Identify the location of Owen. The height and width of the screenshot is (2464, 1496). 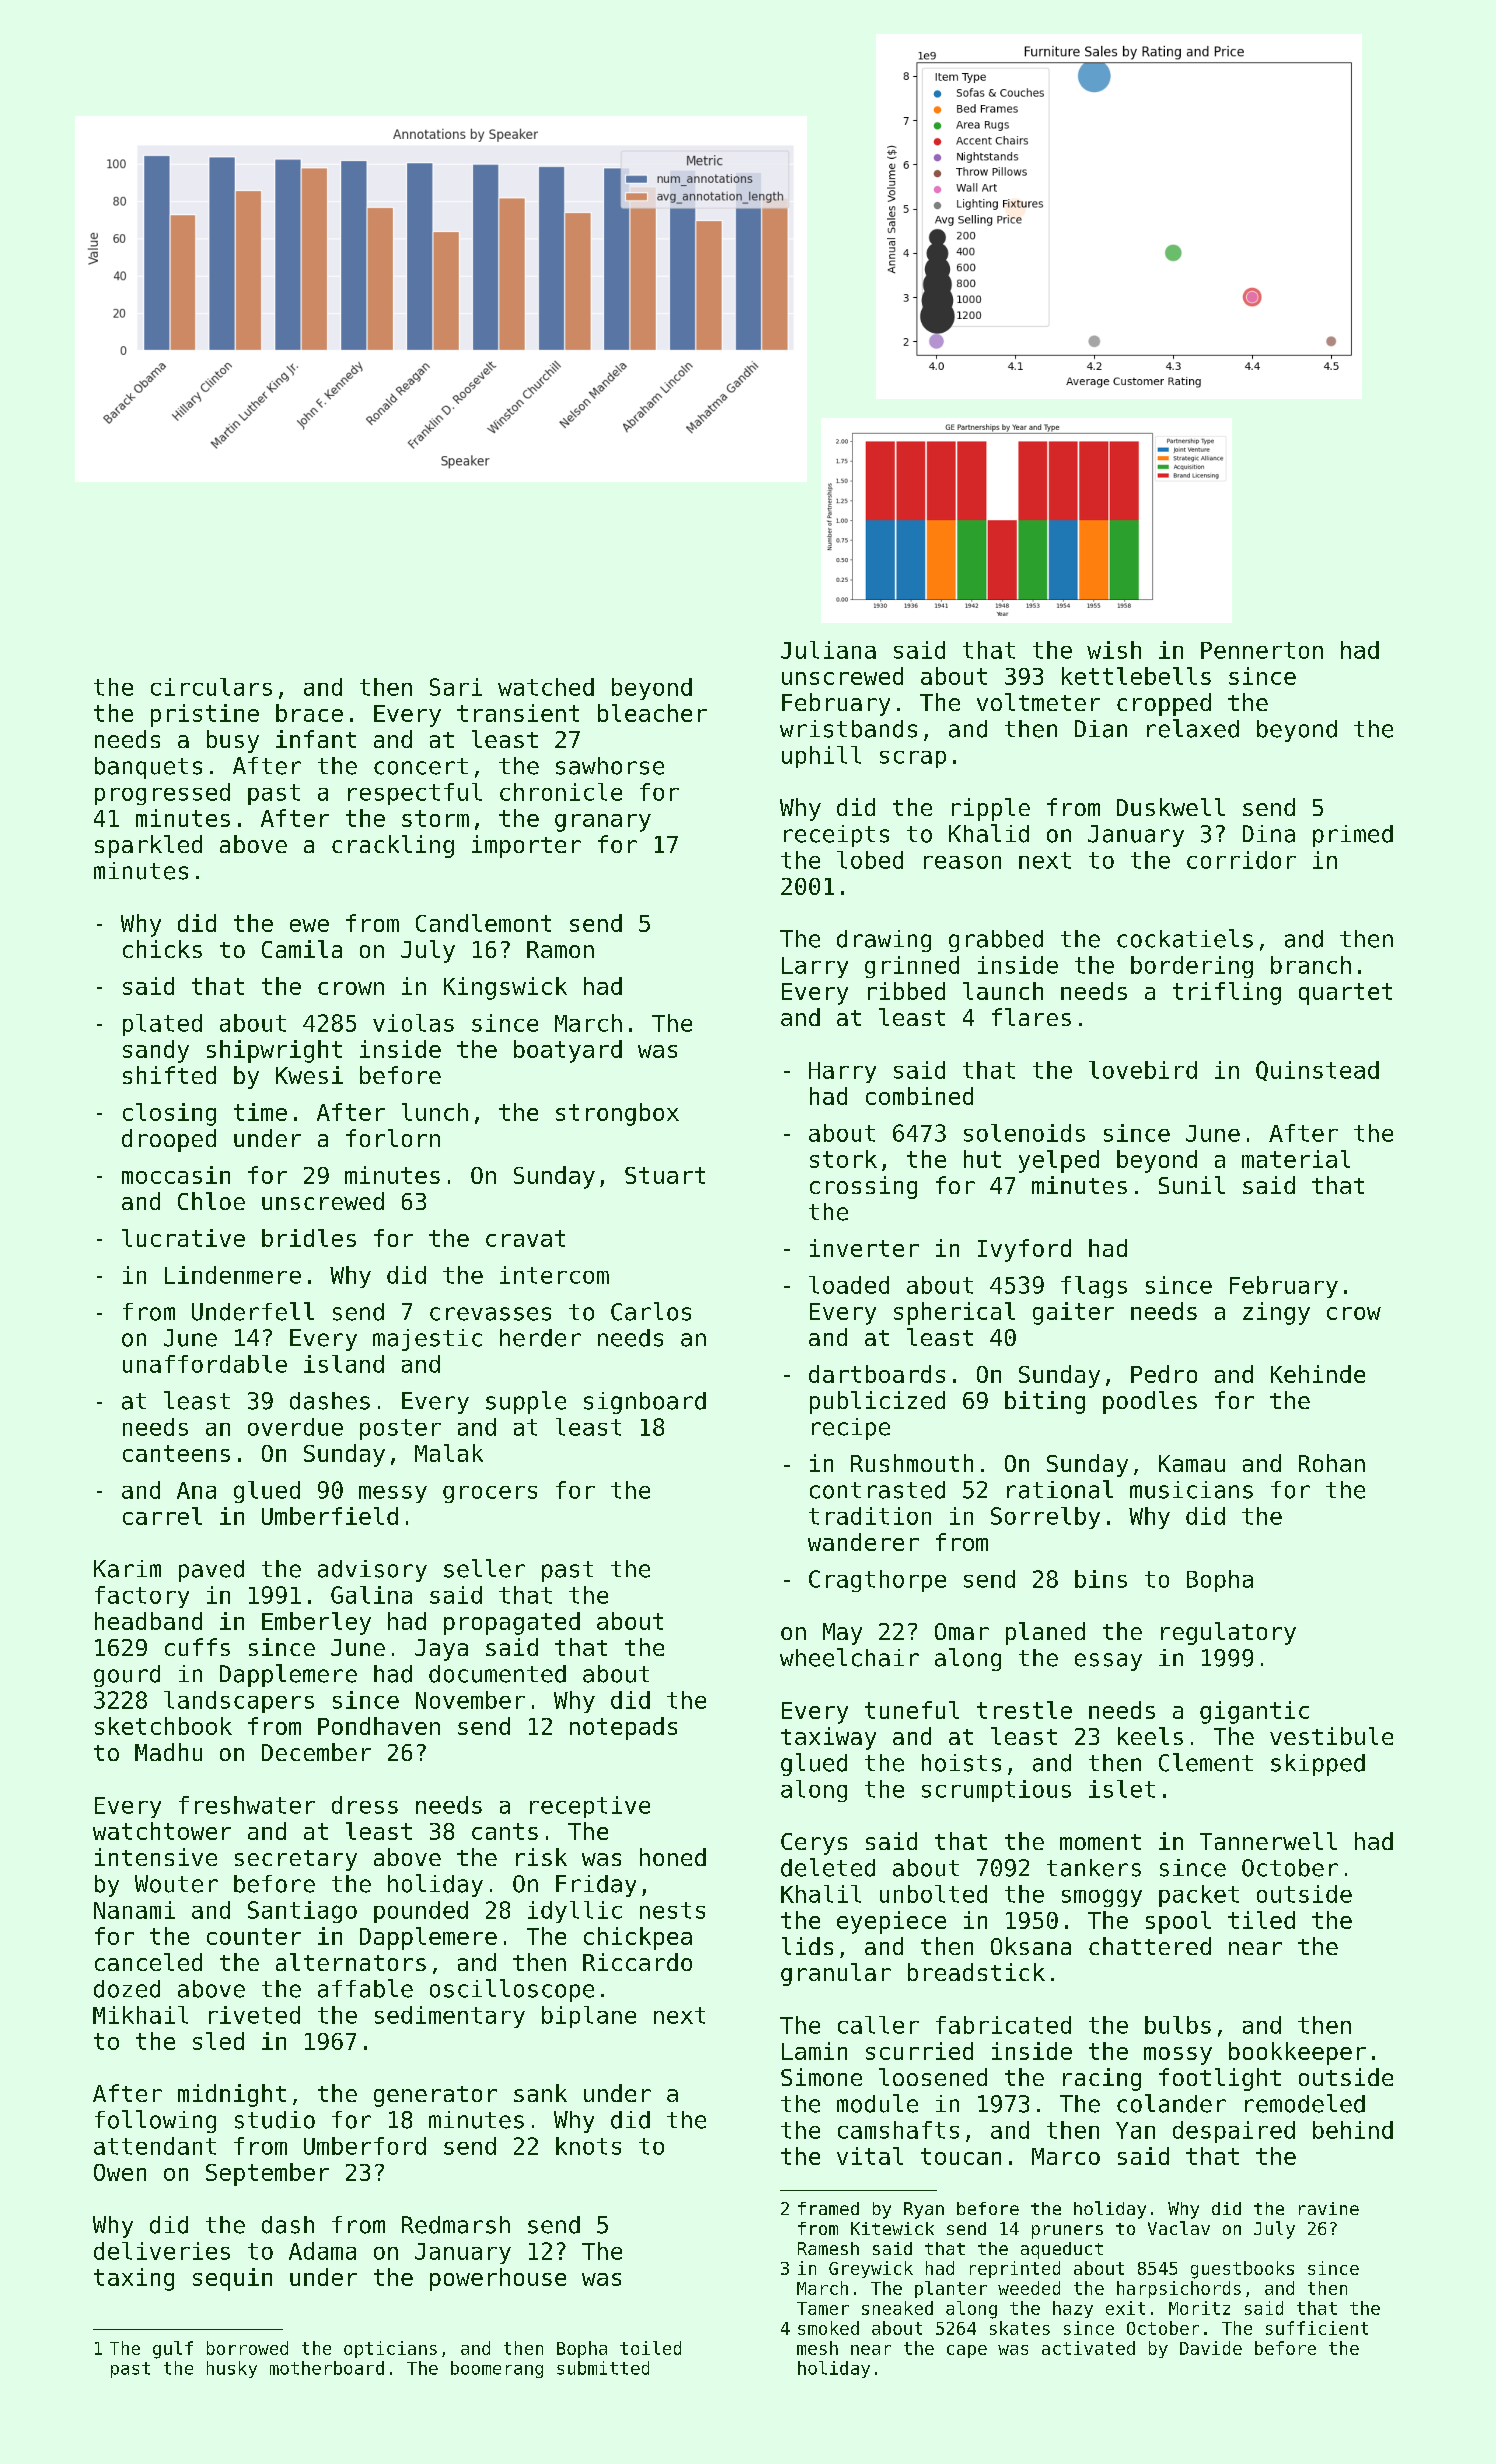
(120, 2172).
